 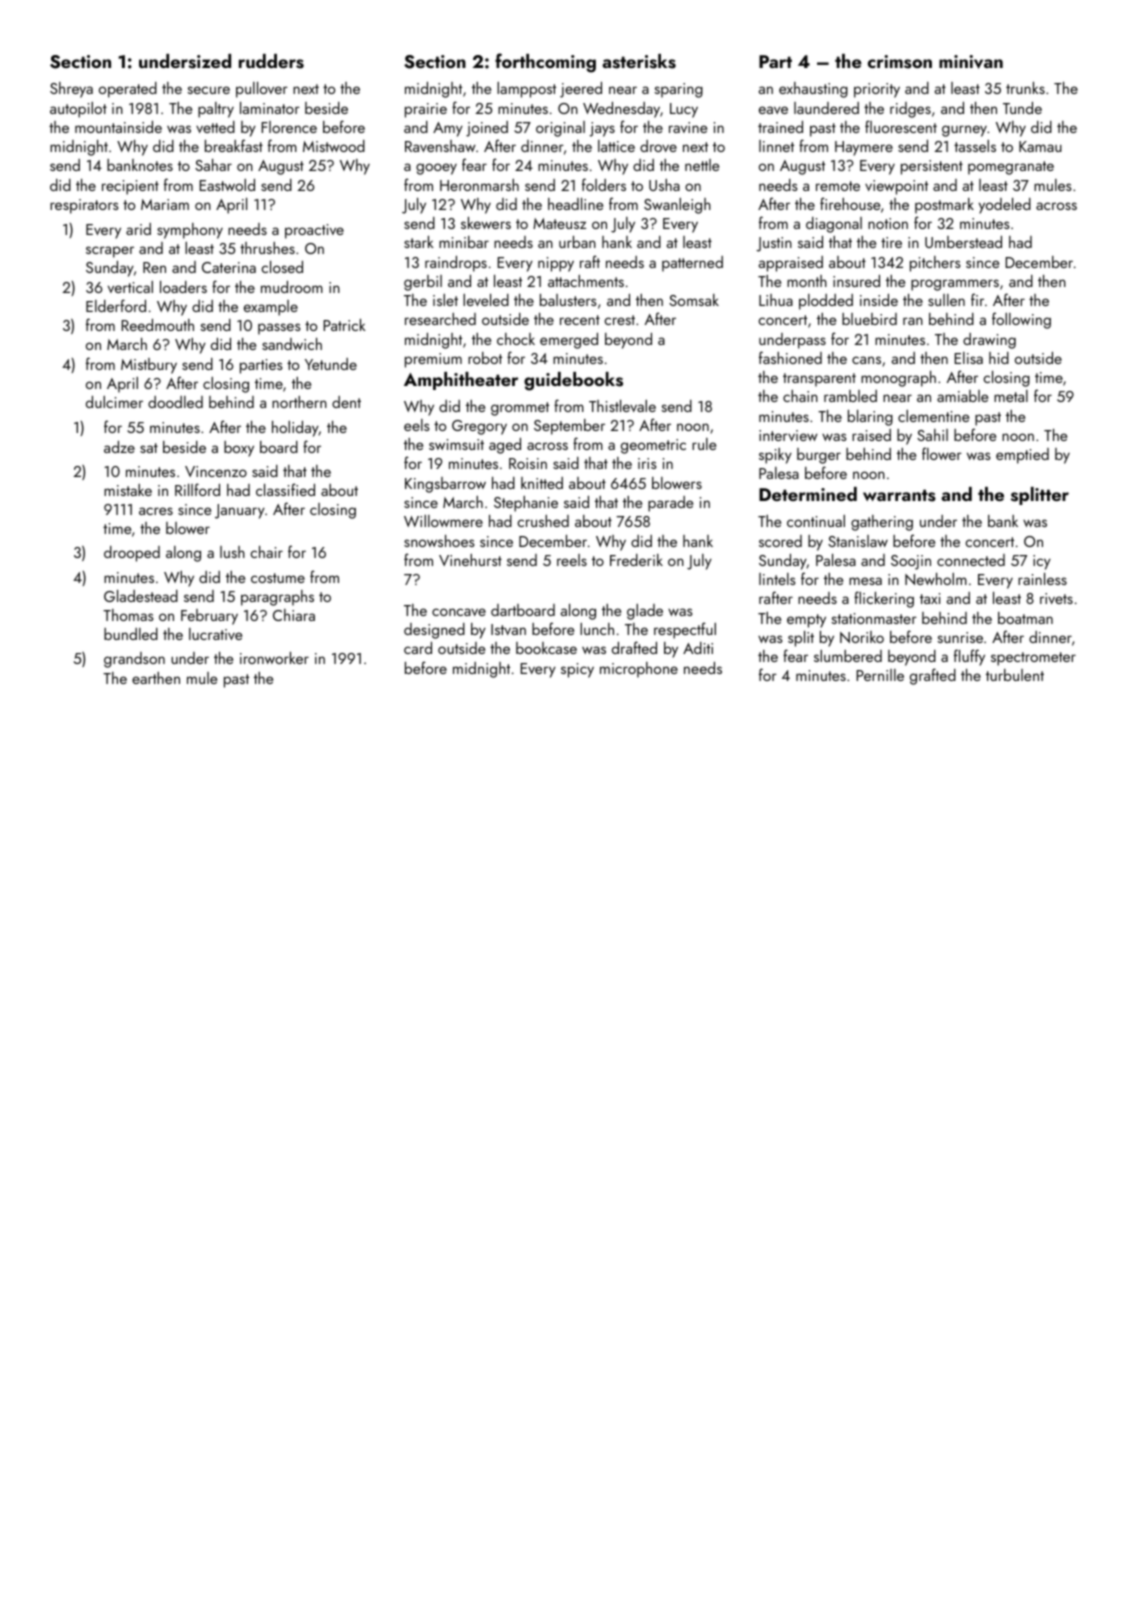 What do you see at coordinates (271, 61) in the image?
I see `rudders` at bounding box center [271, 61].
